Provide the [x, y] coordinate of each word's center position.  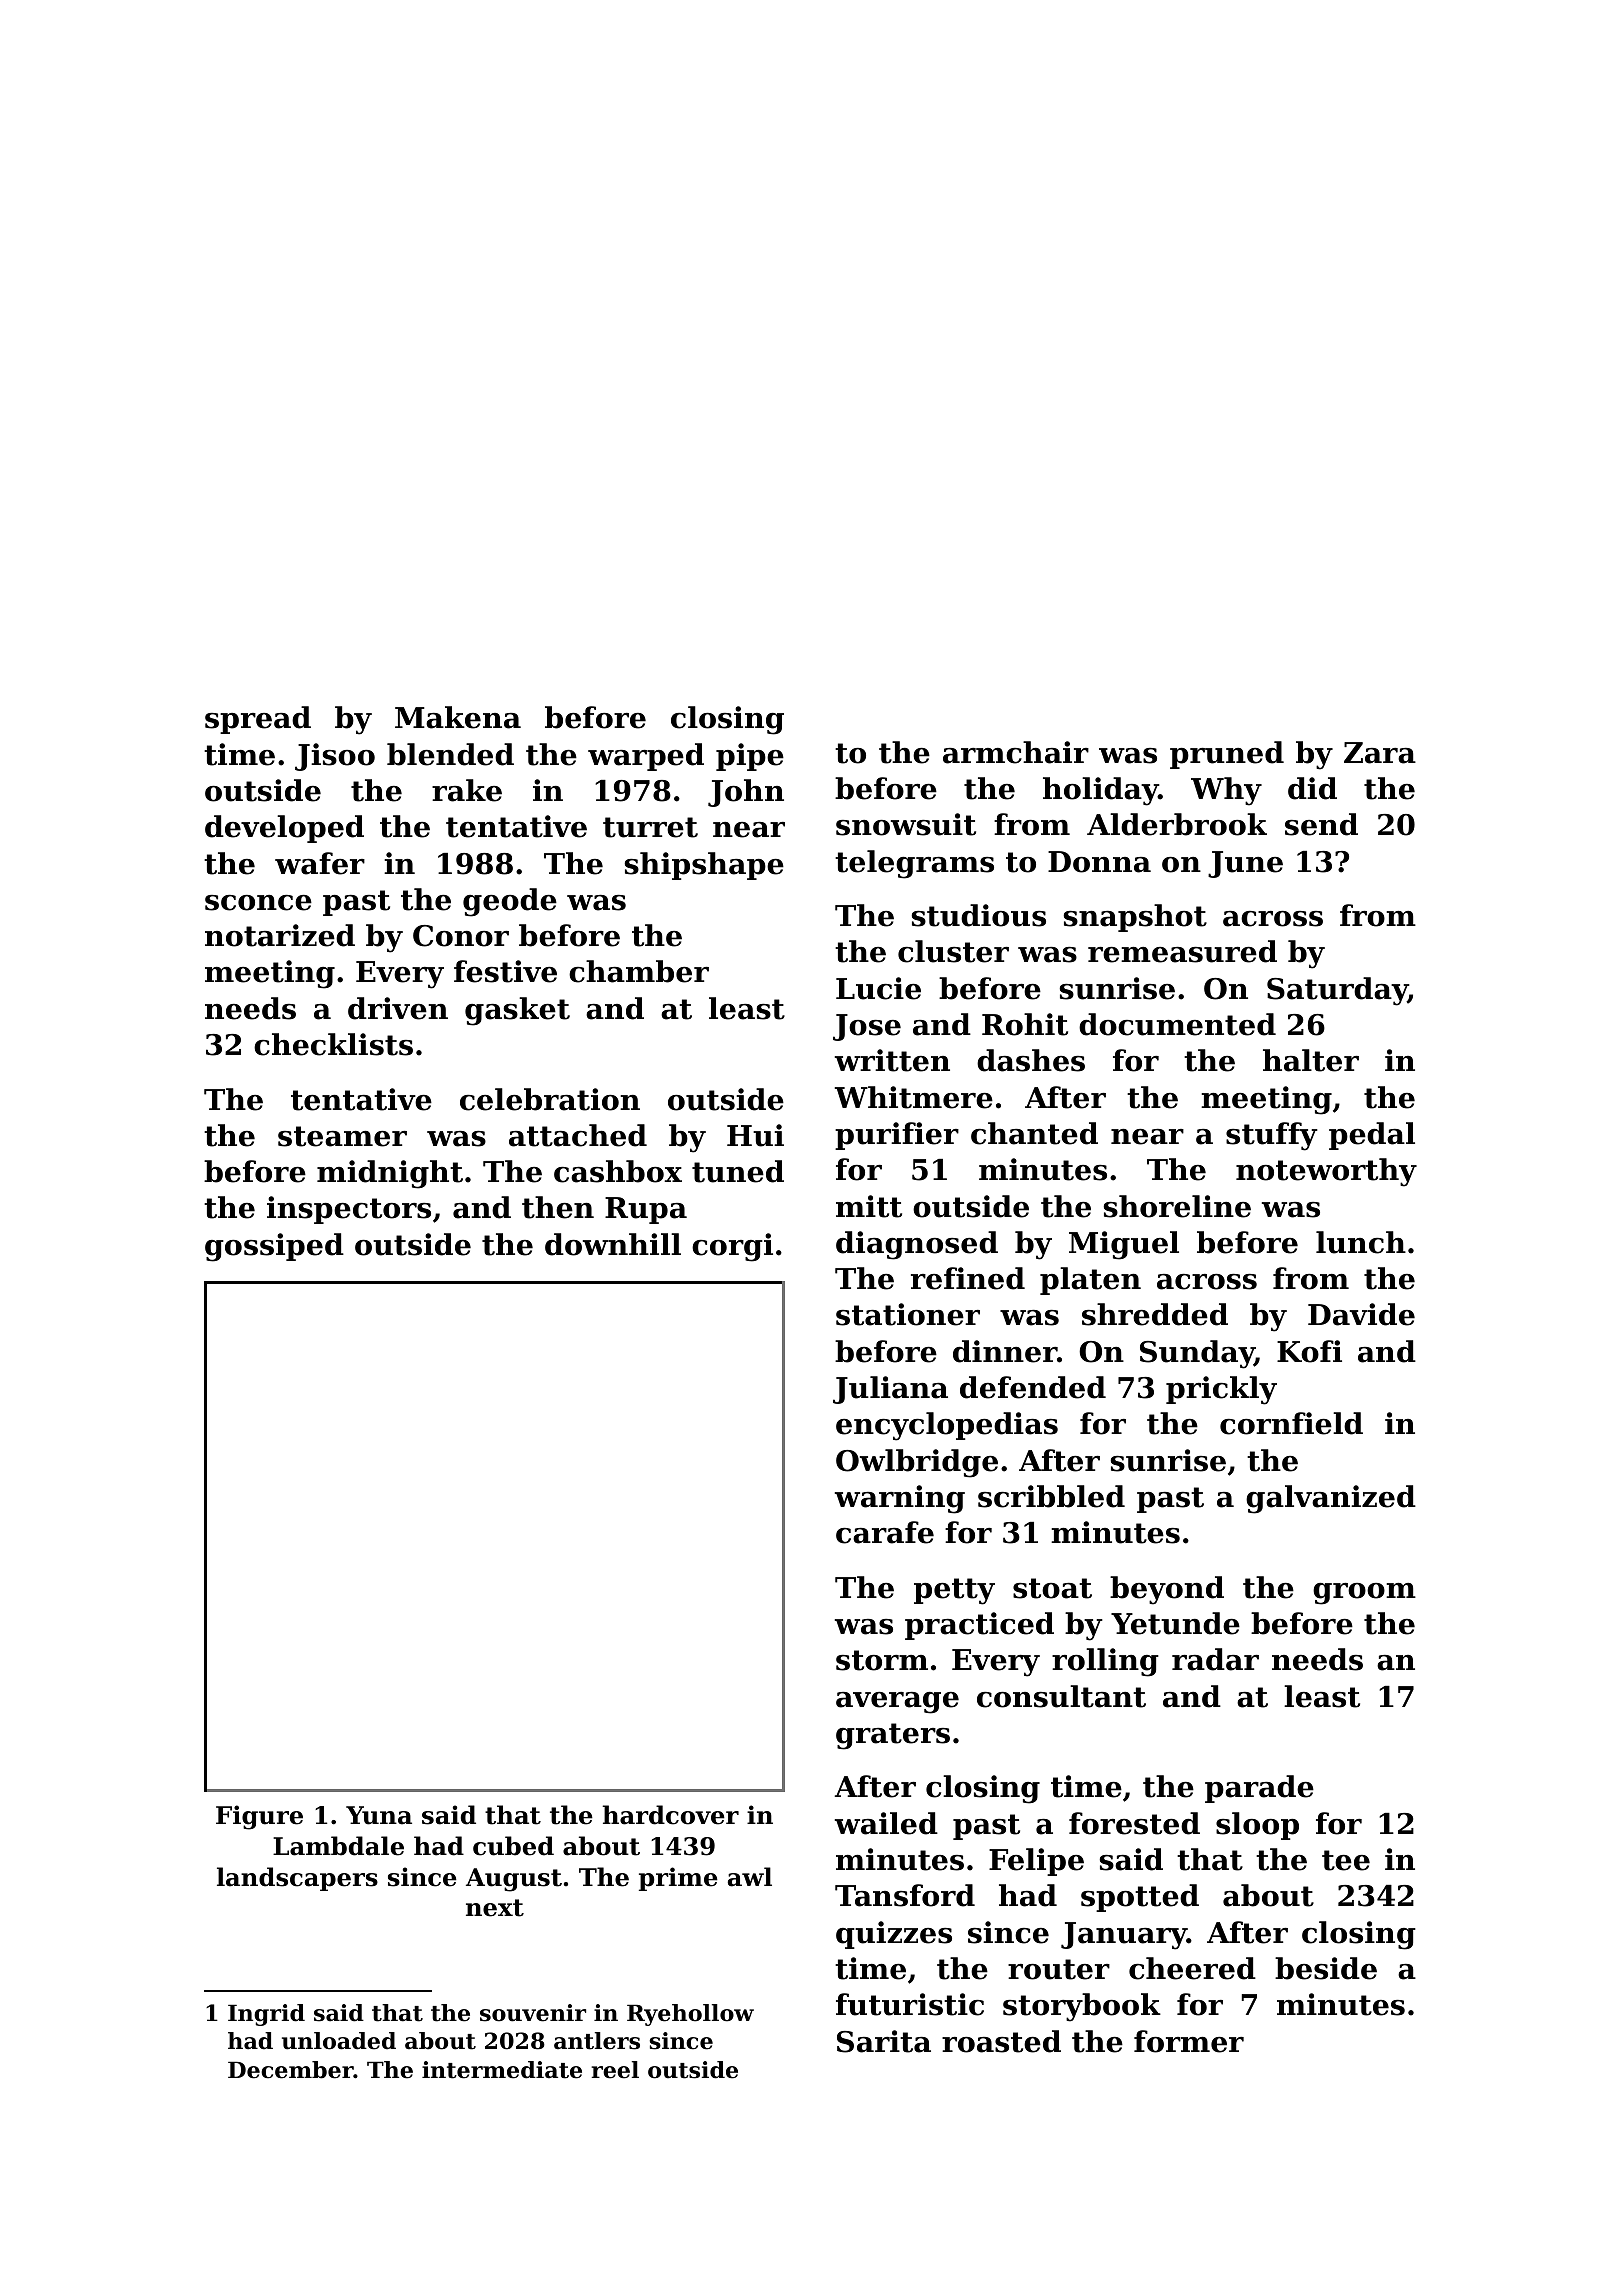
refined [968, 1278]
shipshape [704, 866]
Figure [259, 1817]
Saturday [1337, 991]
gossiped [274, 1247]
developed [284, 829]
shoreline [1177, 1206]
